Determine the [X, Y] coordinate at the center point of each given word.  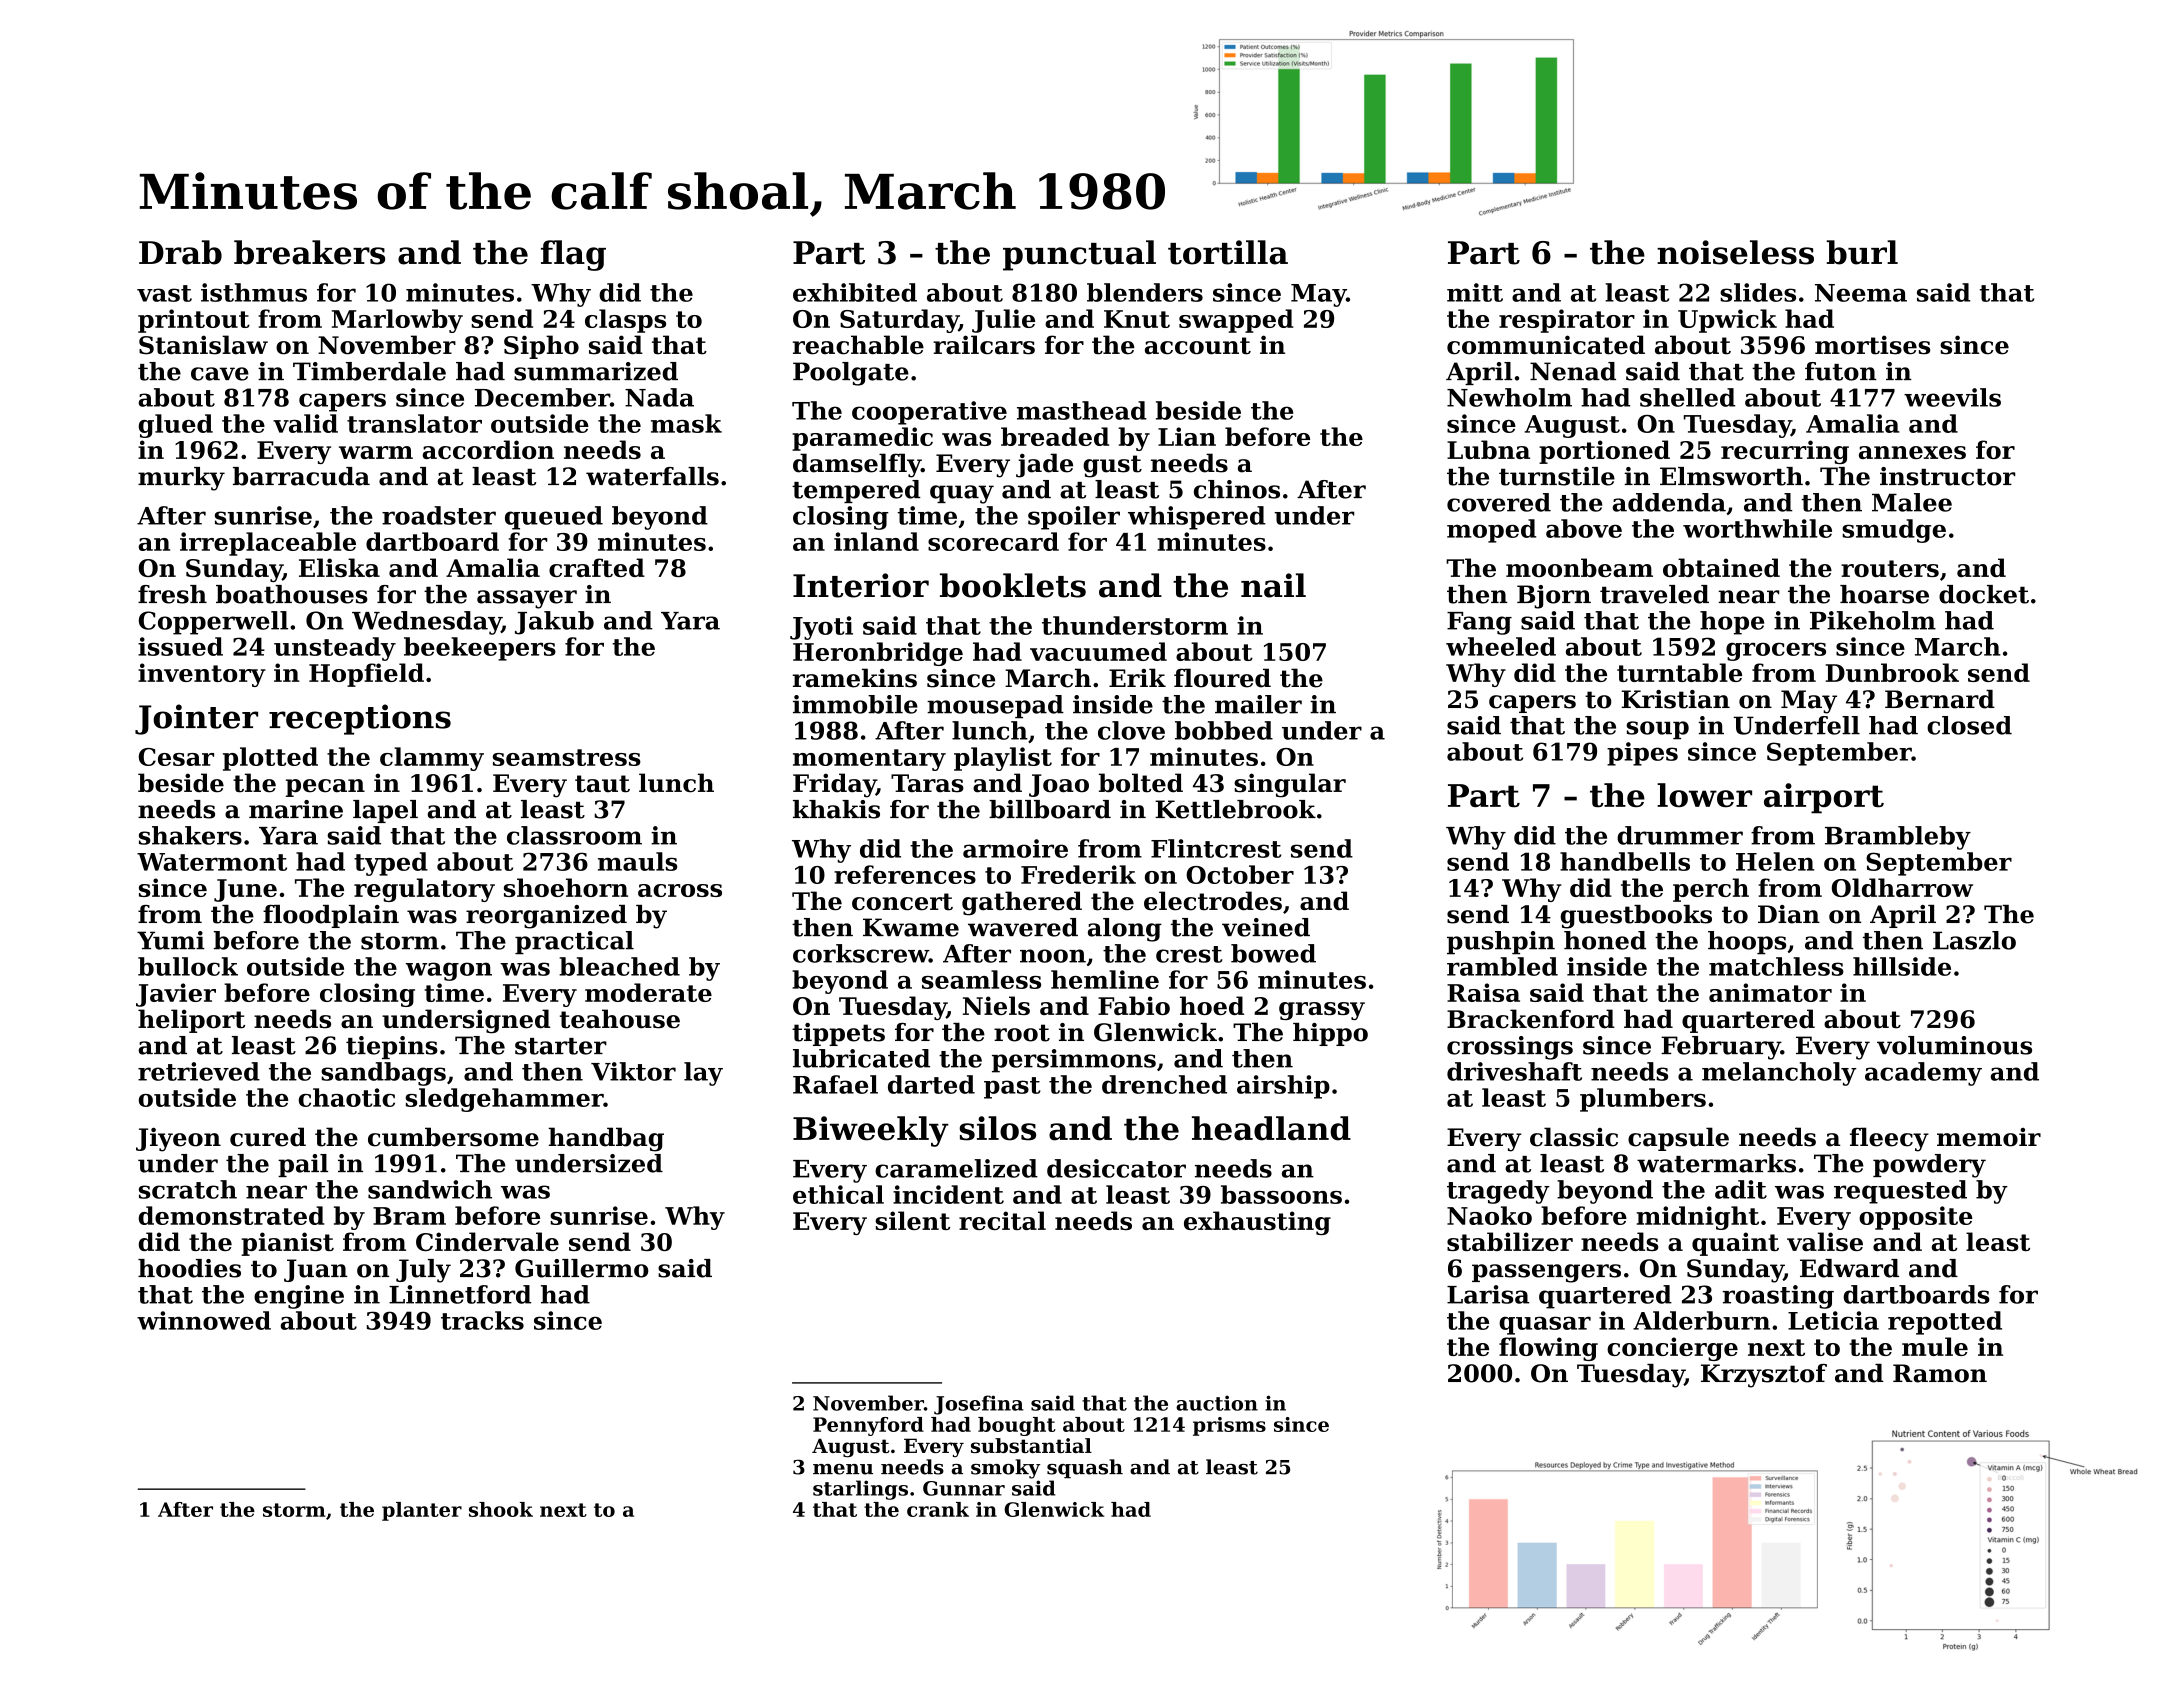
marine [296, 809]
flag [573, 255]
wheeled [1501, 646]
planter [422, 1511]
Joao [1059, 785]
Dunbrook [1892, 672]
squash [1085, 1468]
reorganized [546, 917]
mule [1935, 1346]
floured [1222, 678]
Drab [180, 252]
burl [1862, 252]
